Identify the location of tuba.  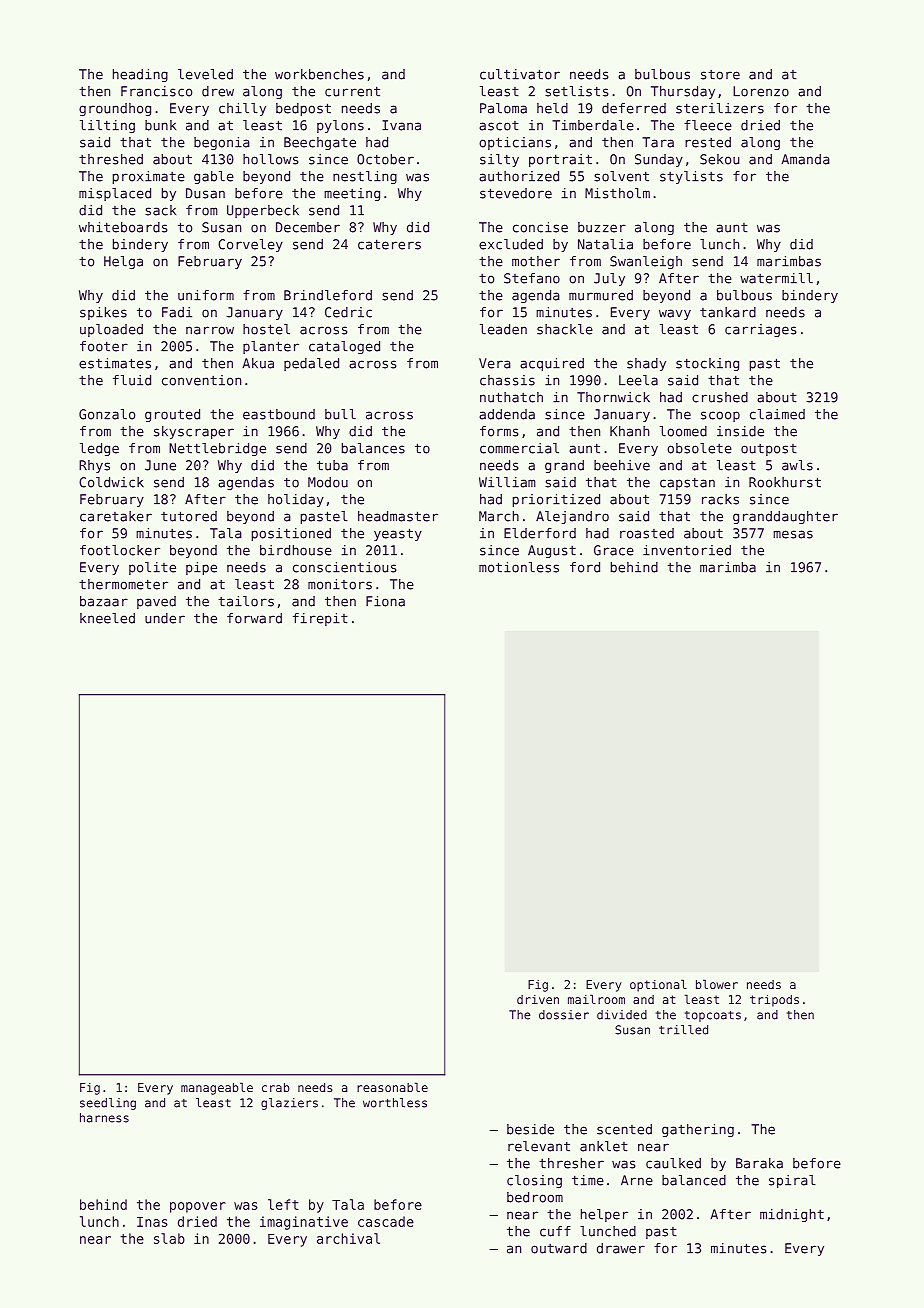
(332, 465).
